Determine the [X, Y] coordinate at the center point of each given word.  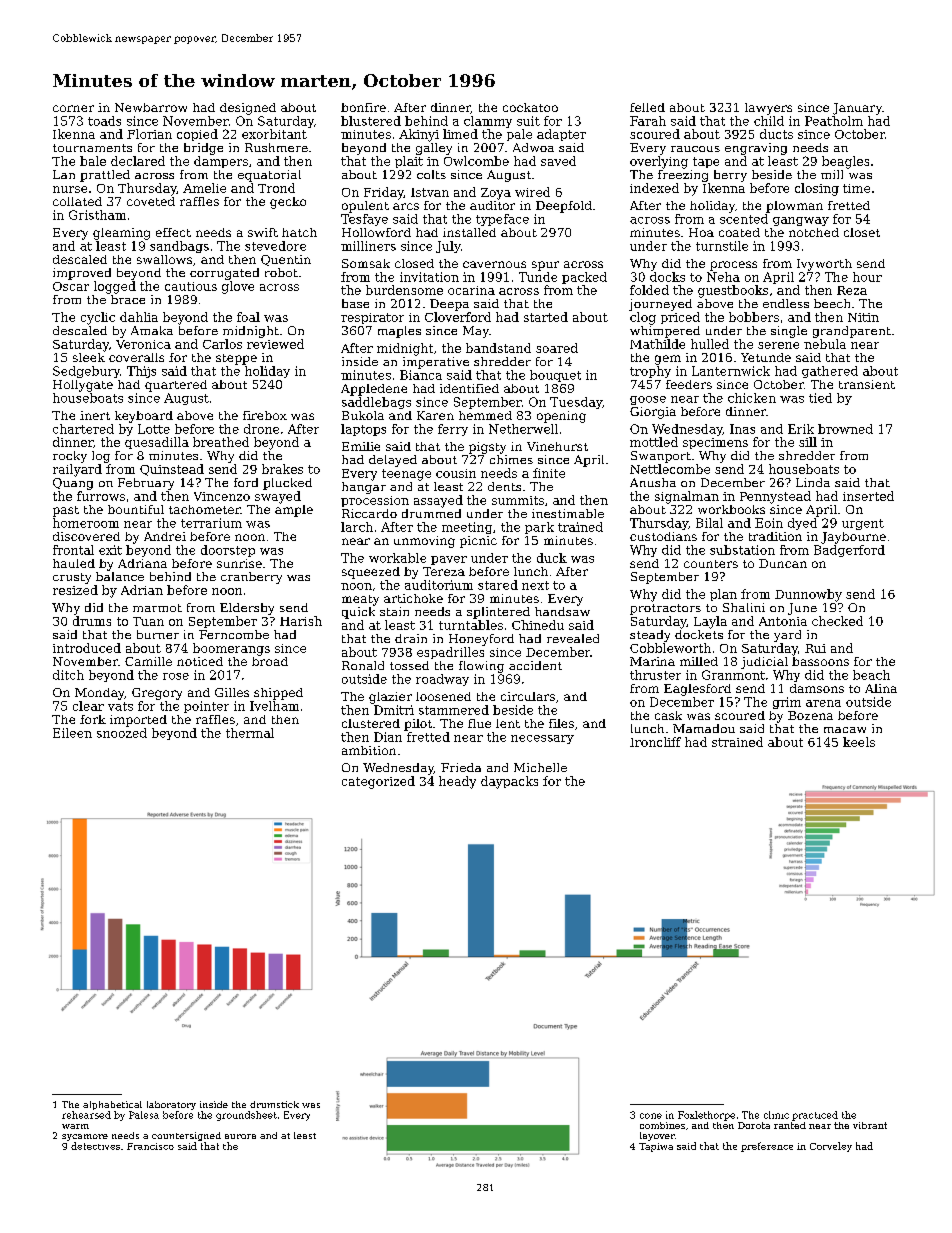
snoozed [122, 733]
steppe [236, 359]
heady [457, 782]
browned [845, 429]
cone [651, 1116]
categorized [378, 782]
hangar [364, 488]
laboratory [171, 1105]
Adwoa [533, 147]
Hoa [701, 232]
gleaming [121, 234]
